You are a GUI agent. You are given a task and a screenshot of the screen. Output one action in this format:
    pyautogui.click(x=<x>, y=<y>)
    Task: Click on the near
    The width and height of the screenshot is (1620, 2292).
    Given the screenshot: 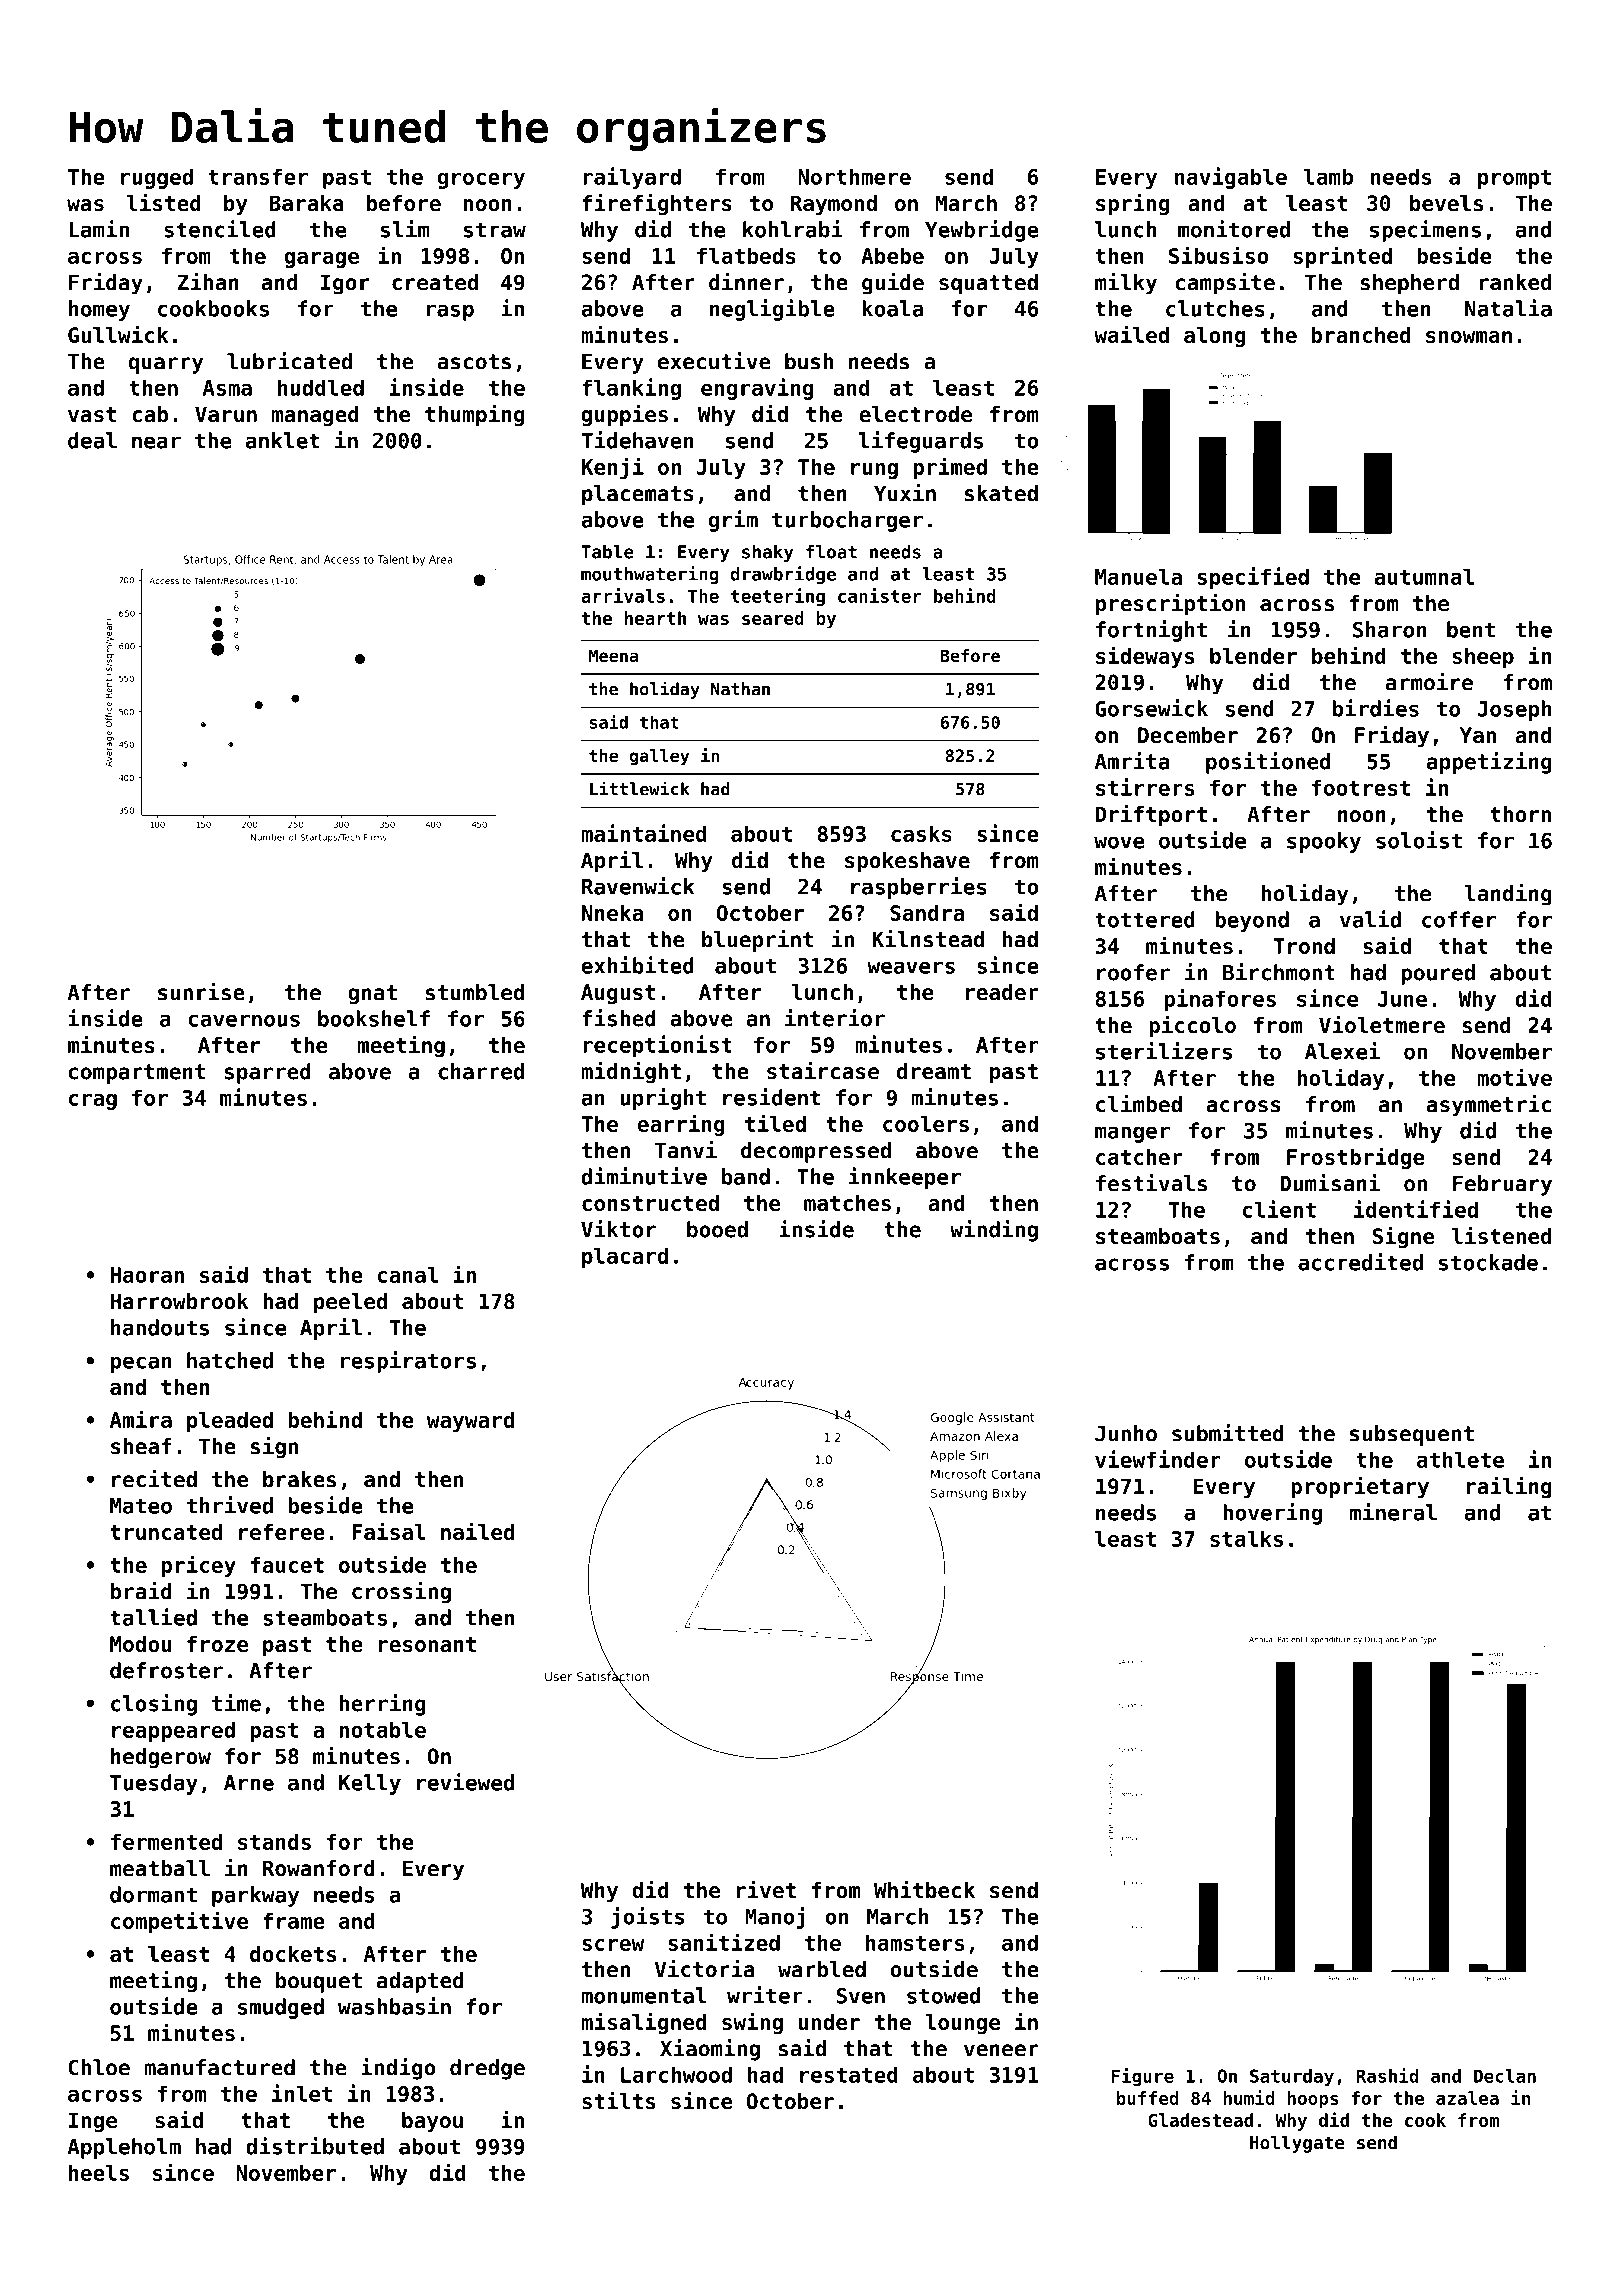 What is the action you would take?
    pyautogui.click(x=156, y=442)
